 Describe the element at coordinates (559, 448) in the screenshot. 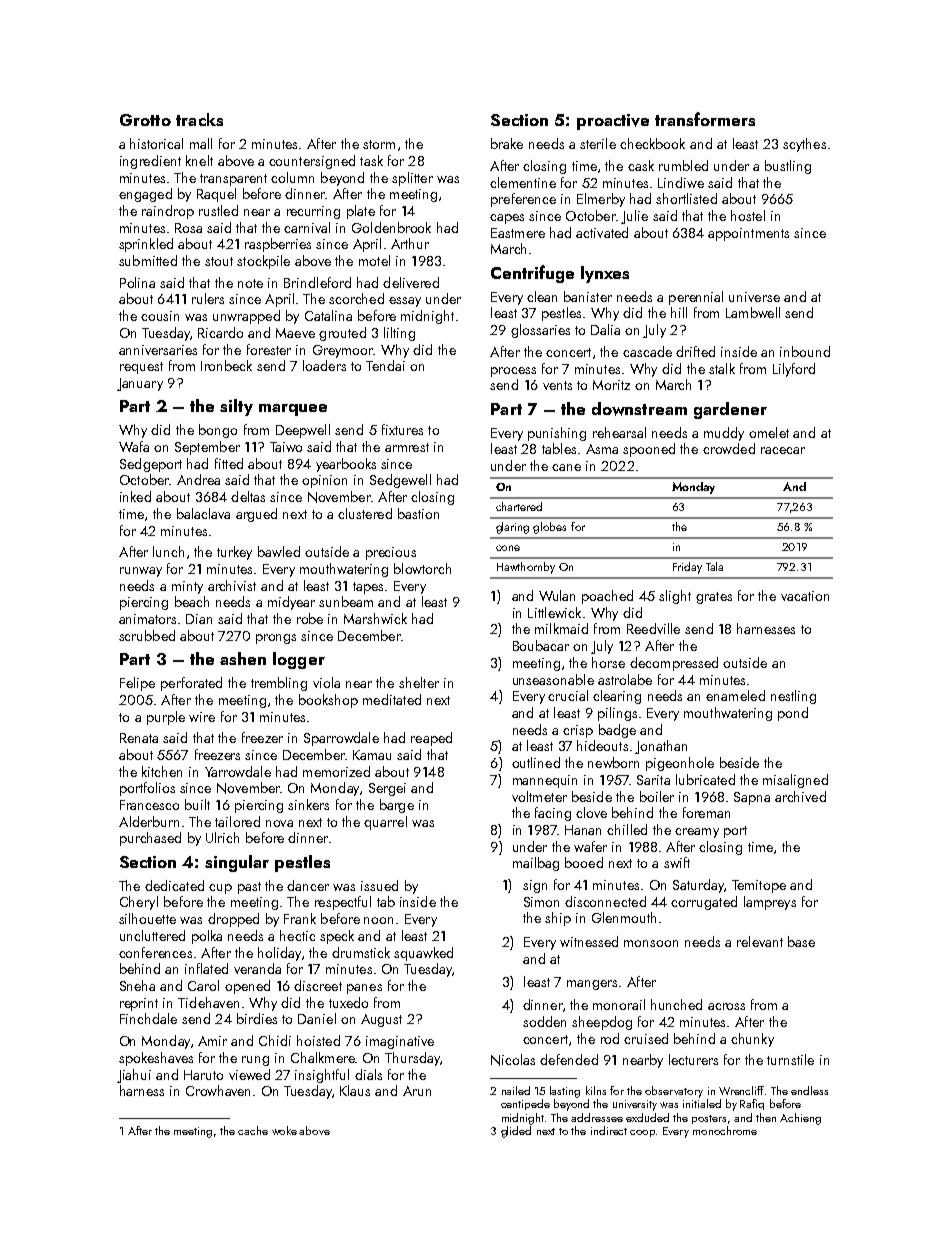

I see `tables` at that location.
